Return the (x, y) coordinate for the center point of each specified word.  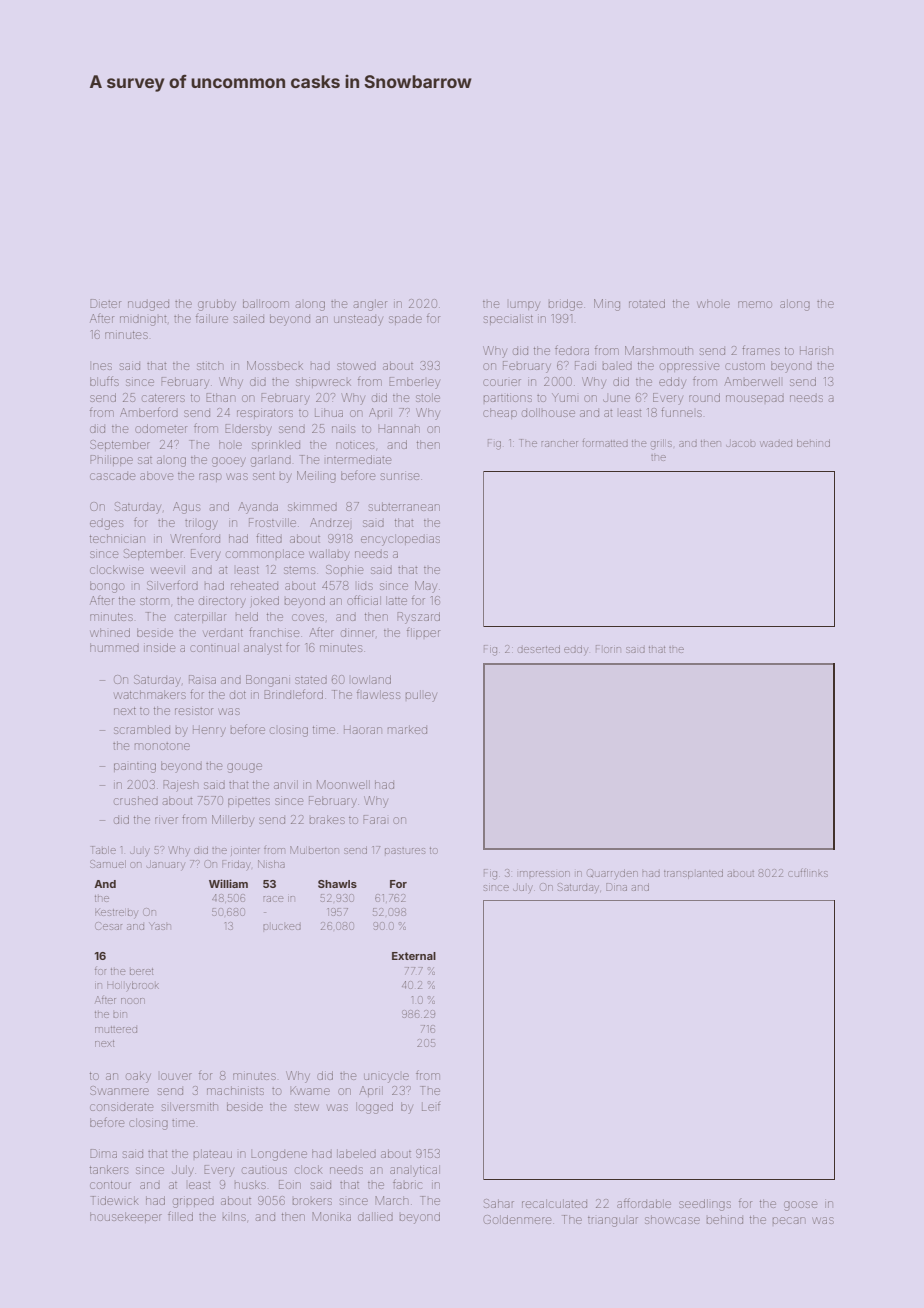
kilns (234, 1216)
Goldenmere (517, 1219)
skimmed (312, 506)
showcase (672, 1219)
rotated (647, 303)
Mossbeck (275, 365)
